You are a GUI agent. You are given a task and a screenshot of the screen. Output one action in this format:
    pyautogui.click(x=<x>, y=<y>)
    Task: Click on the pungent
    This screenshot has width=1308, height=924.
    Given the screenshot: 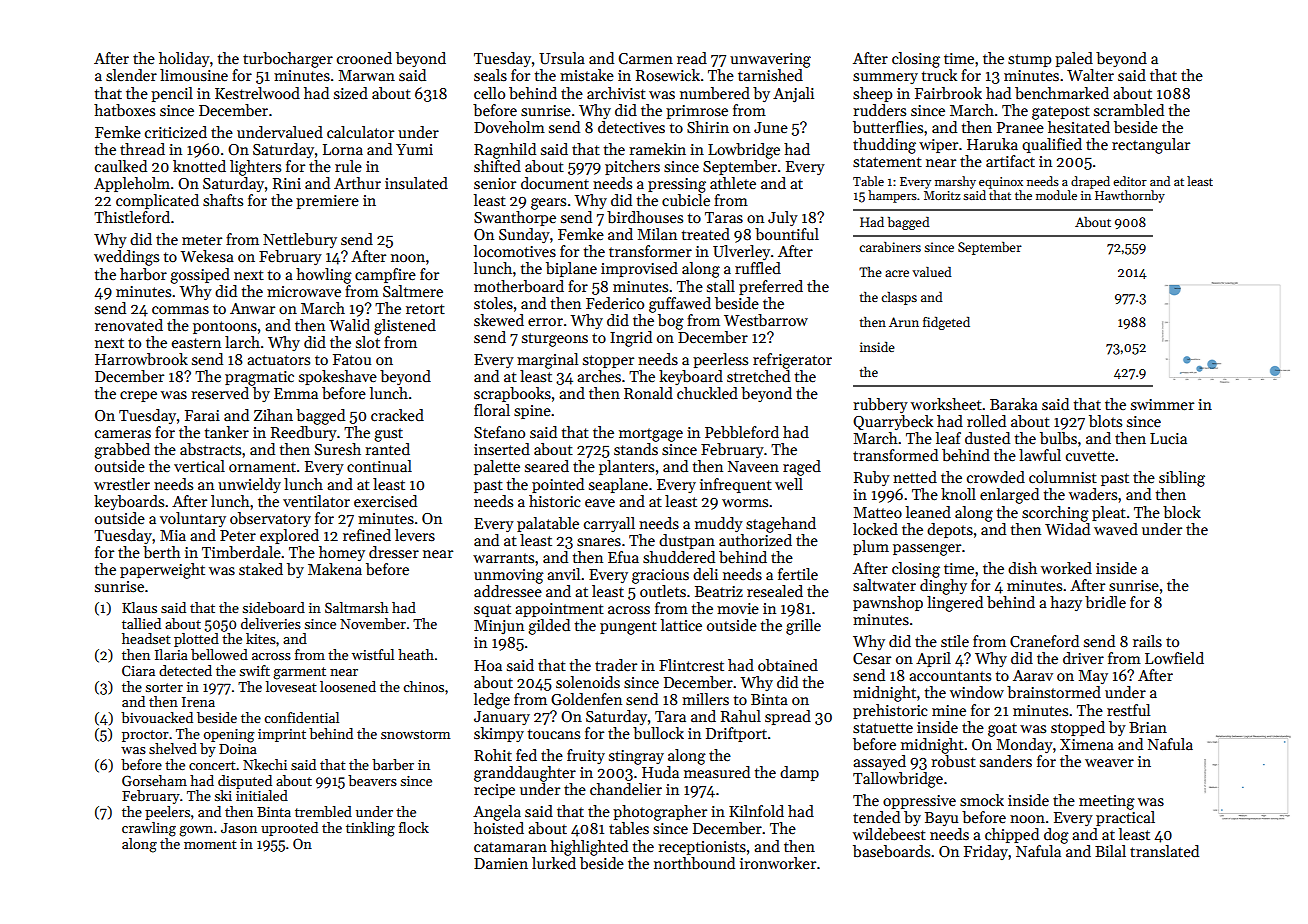 What is the action you would take?
    pyautogui.click(x=628, y=628)
